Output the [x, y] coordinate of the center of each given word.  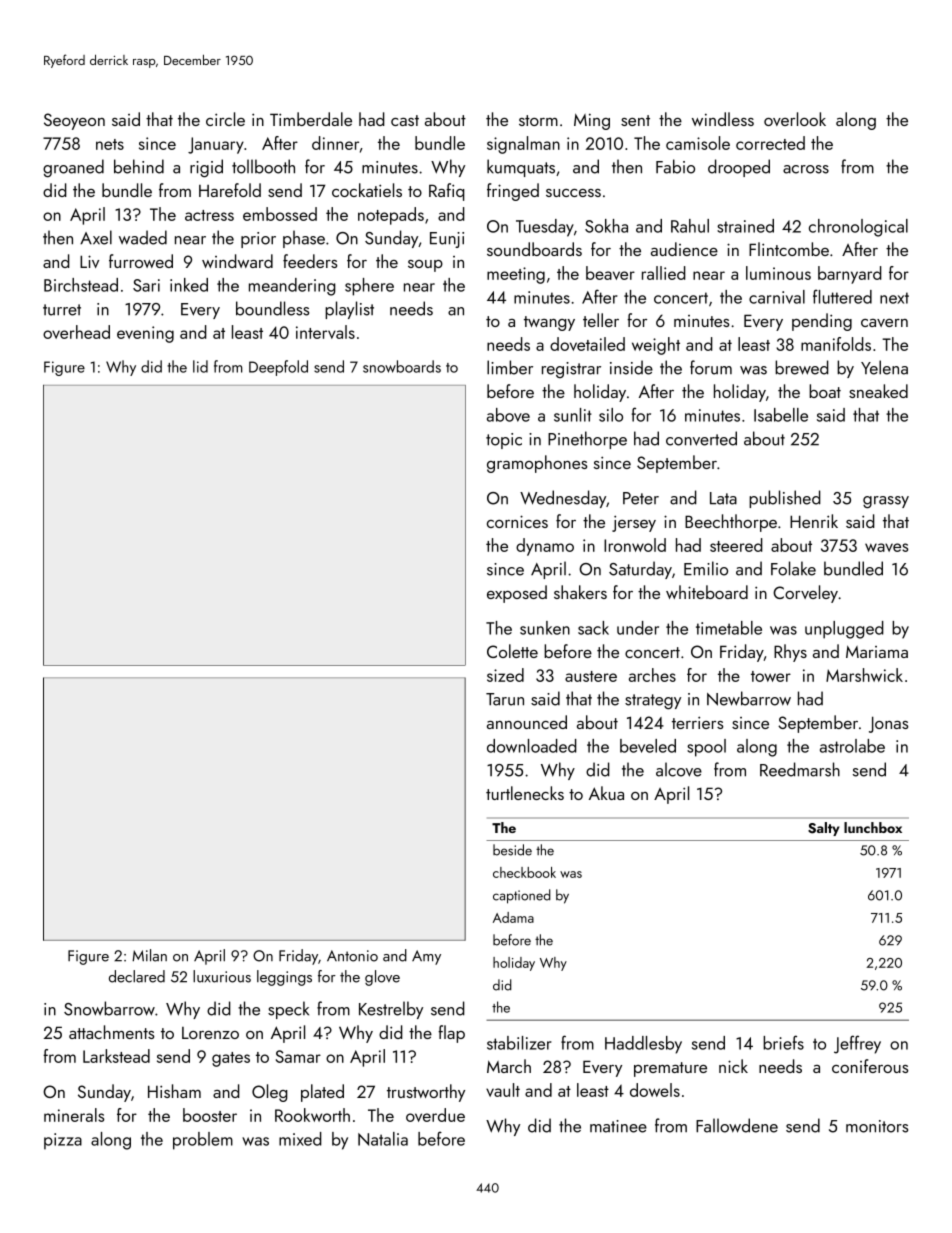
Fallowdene [737, 1125]
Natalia [383, 1139]
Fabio [675, 166]
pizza [63, 1141]
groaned [73, 168]
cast [405, 120]
